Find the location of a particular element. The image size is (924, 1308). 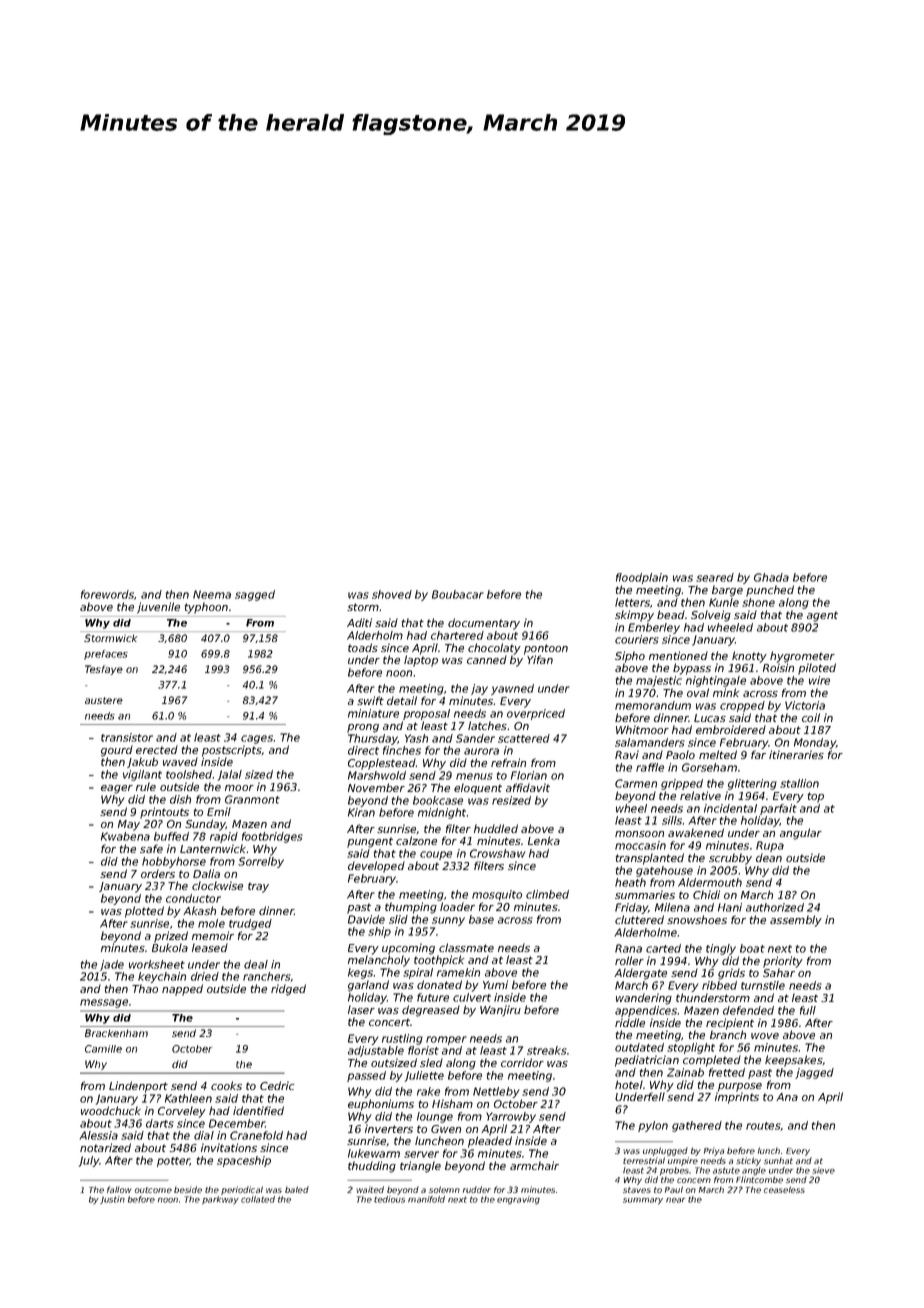

armchair is located at coordinates (534, 1165).
